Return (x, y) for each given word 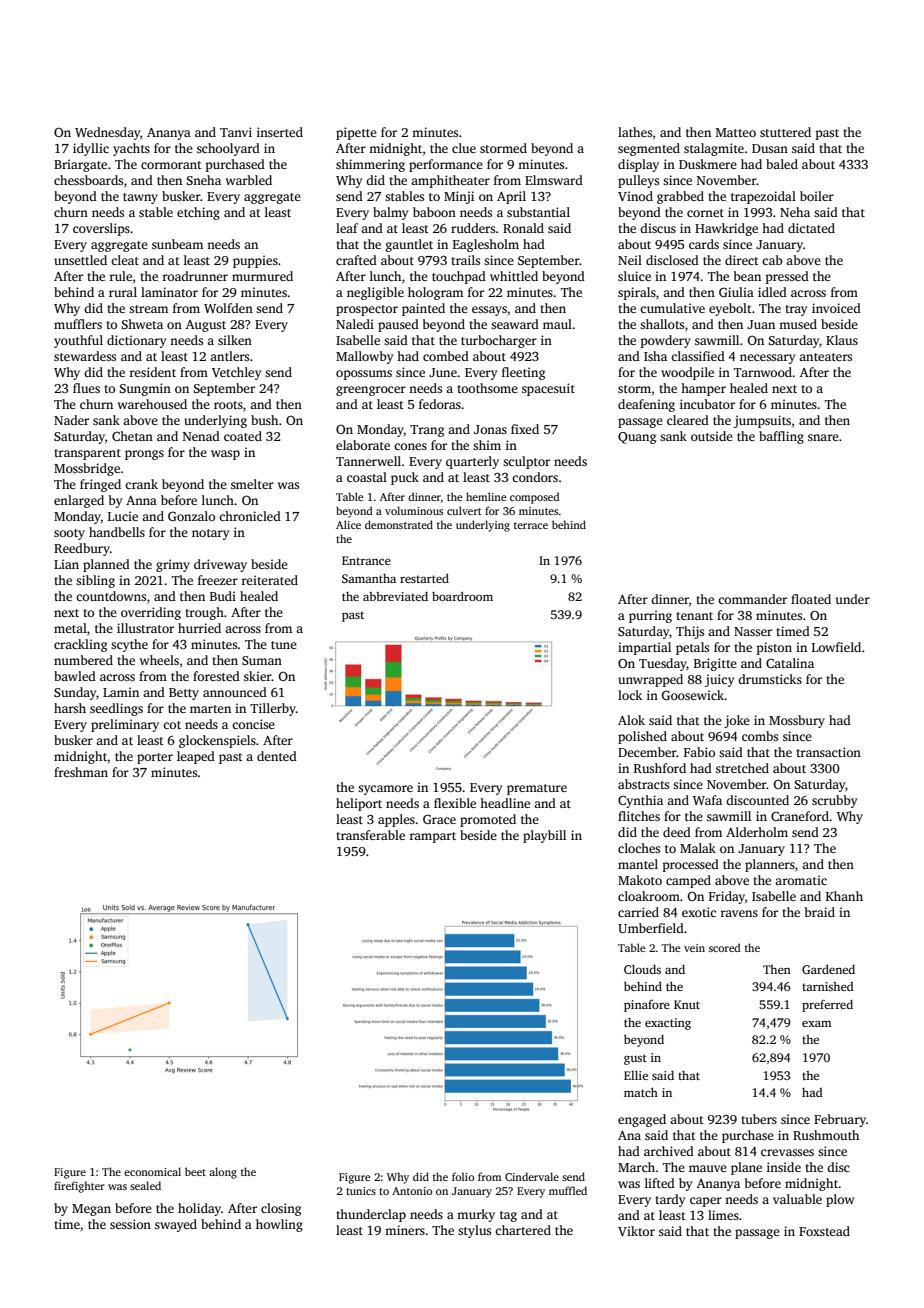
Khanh (844, 896)
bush (264, 420)
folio (463, 1176)
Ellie (636, 1075)
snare (823, 437)
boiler (817, 196)
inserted (280, 132)
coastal (367, 477)
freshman (81, 772)
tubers (759, 1119)
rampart (432, 837)
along (223, 1173)
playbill (544, 836)
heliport (359, 804)
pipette (356, 133)
